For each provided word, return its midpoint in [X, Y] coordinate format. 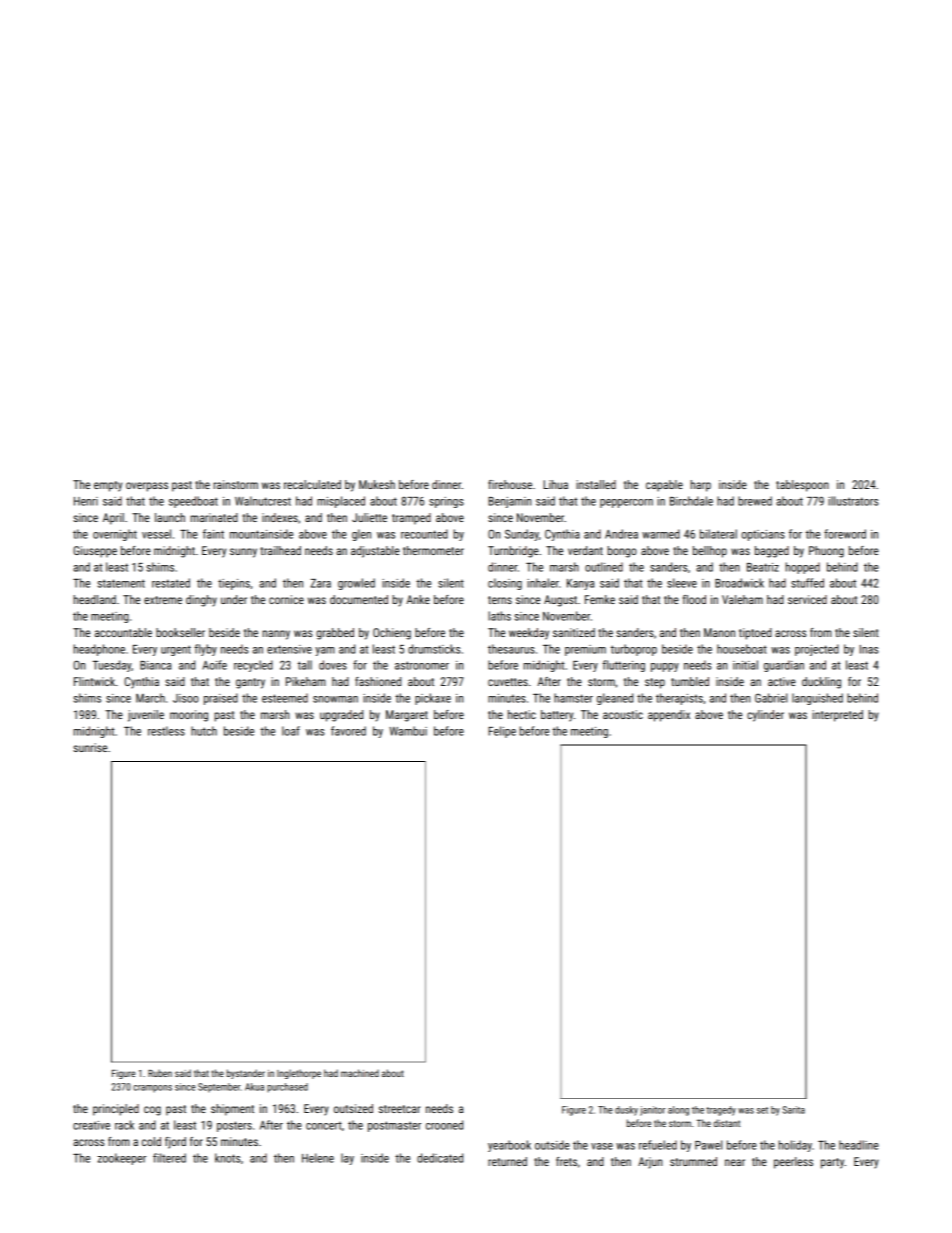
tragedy [721, 1111]
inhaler [543, 583]
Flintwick [94, 681]
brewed [755, 501]
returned [507, 1161]
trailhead [280, 550]
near [735, 1162]
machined [360, 1073]
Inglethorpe [299, 1074]
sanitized [574, 632]
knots [227, 1158]
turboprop [634, 650]
